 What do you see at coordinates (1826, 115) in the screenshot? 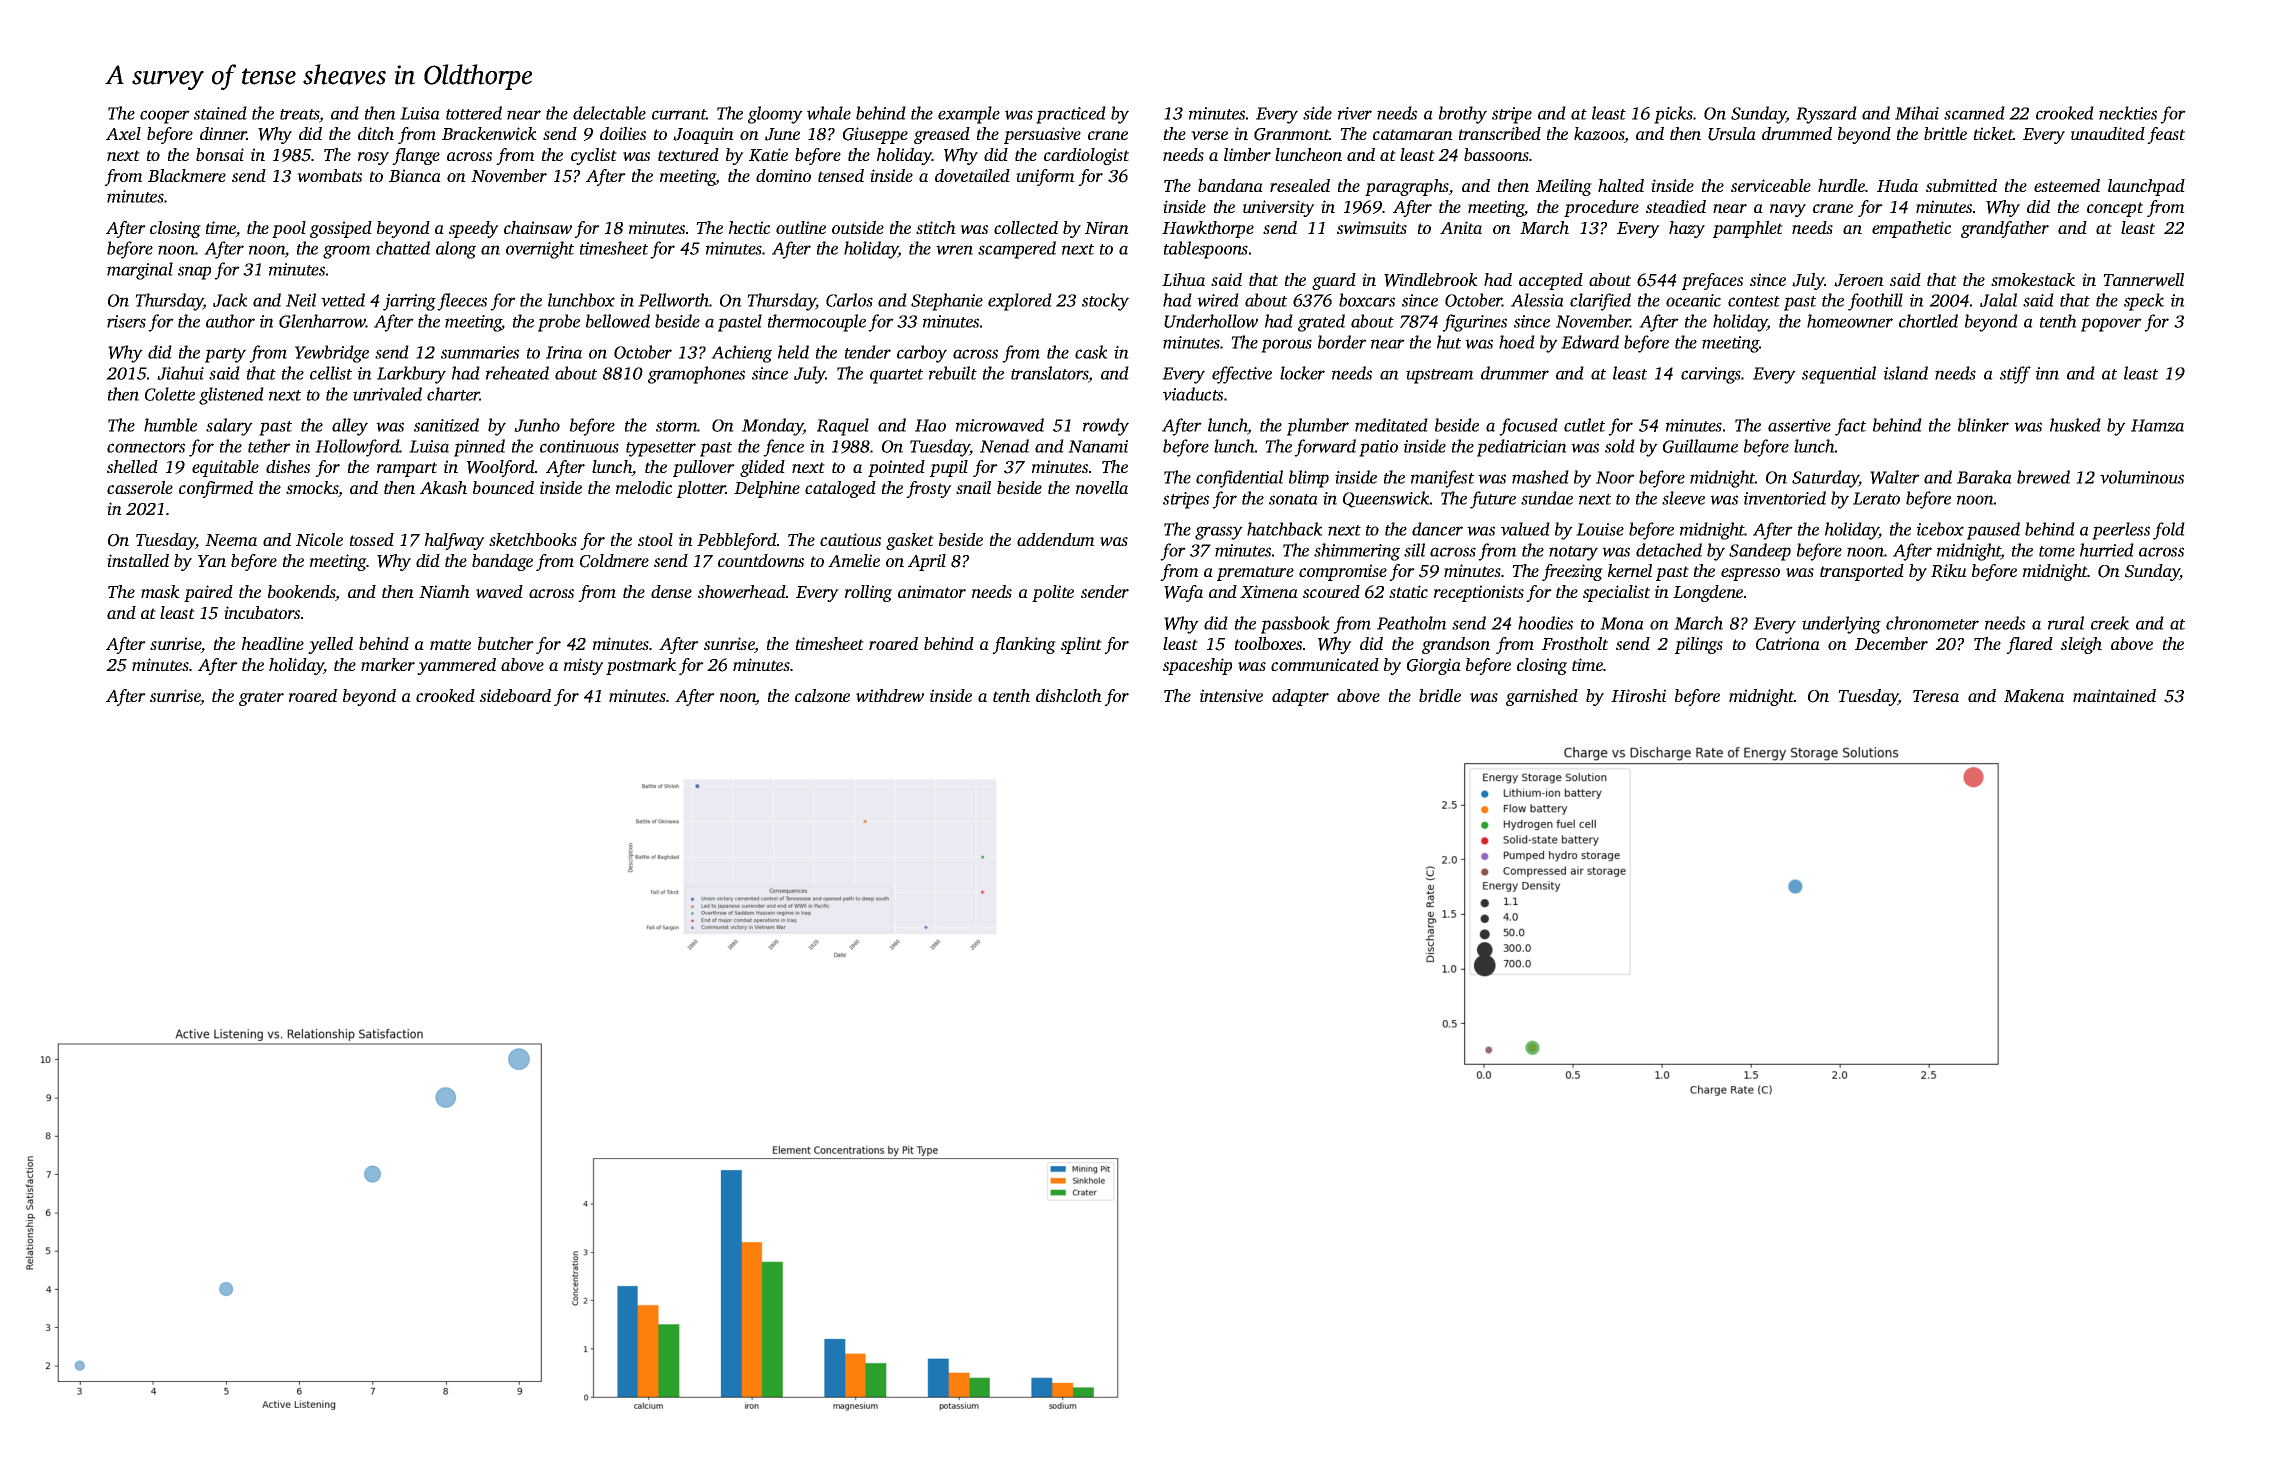
I see `Ryszard` at bounding box center [1826, 115].
